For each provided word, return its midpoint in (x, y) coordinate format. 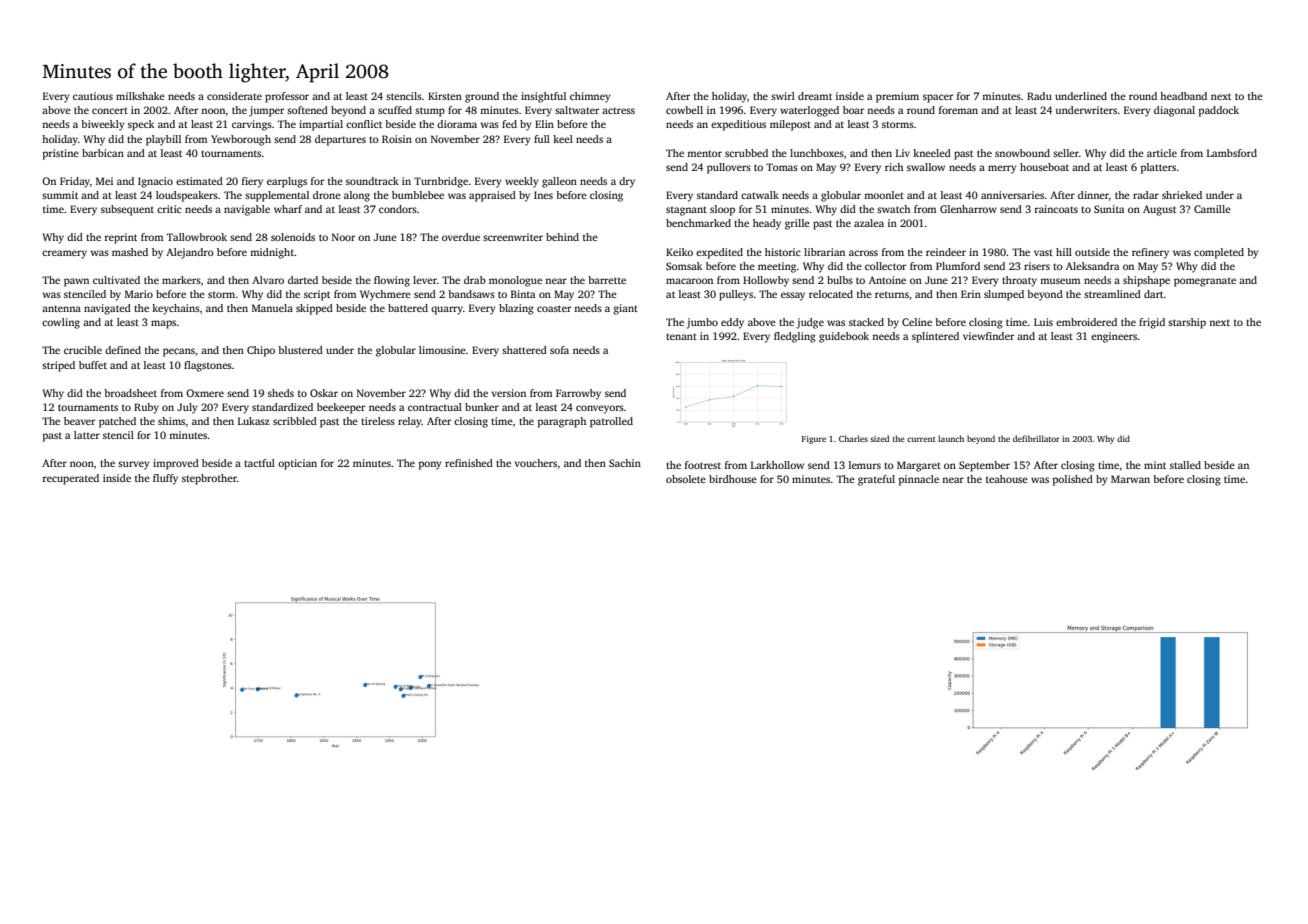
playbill (163, 140)
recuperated (71, 479)
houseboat (1044, 167)
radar (1146, 195)
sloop (722, 210)
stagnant (686, 211)
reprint (121, 238)
